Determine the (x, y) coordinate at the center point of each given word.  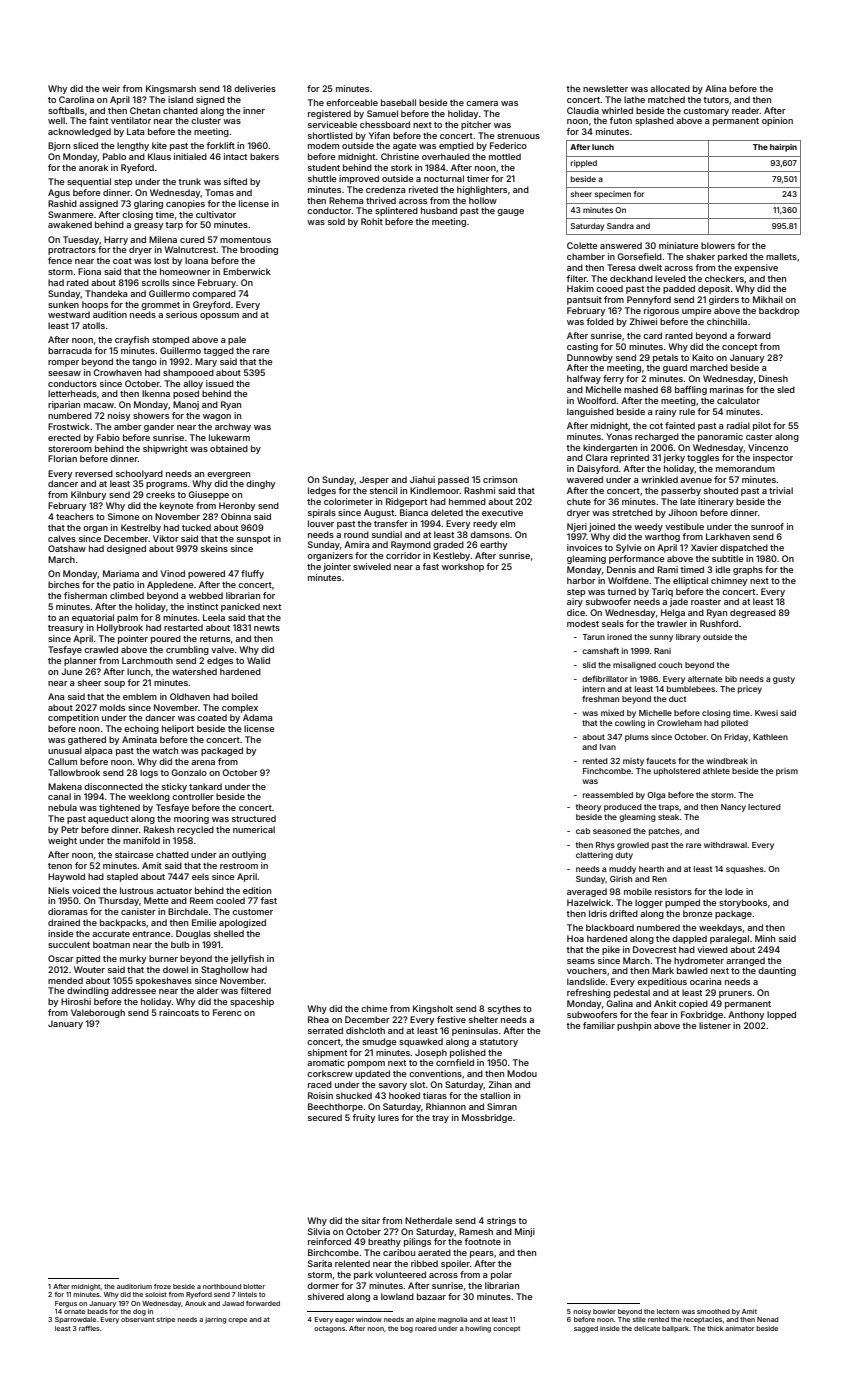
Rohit (372, 221)
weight (62, 841)
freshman (600, 698)
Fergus (66, 1304)
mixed (612, 713)
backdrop (779, 311)
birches (64, 584)
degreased (753, 613)
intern (594, 689)
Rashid (62, 203)
